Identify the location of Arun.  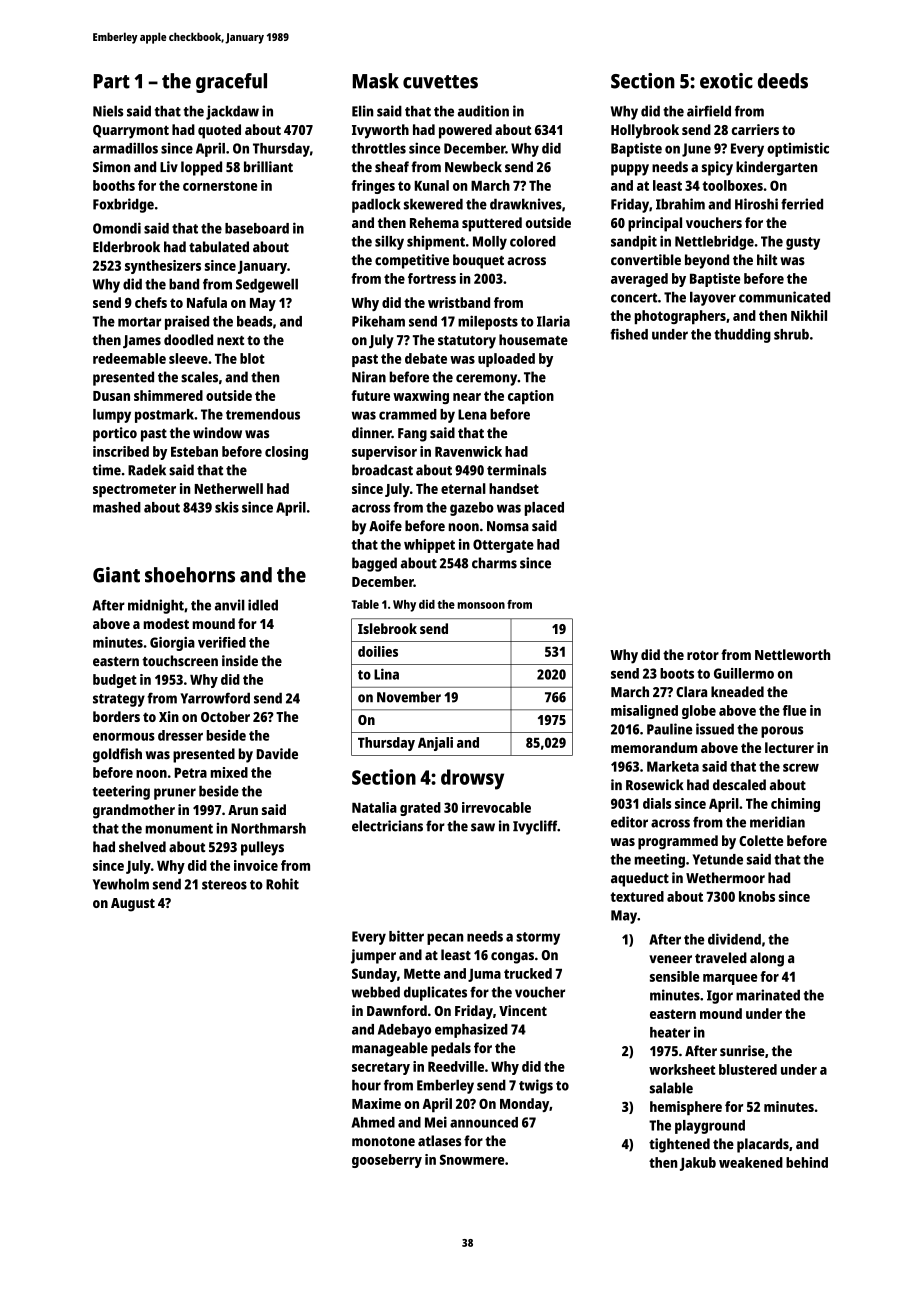
(243, 810).
